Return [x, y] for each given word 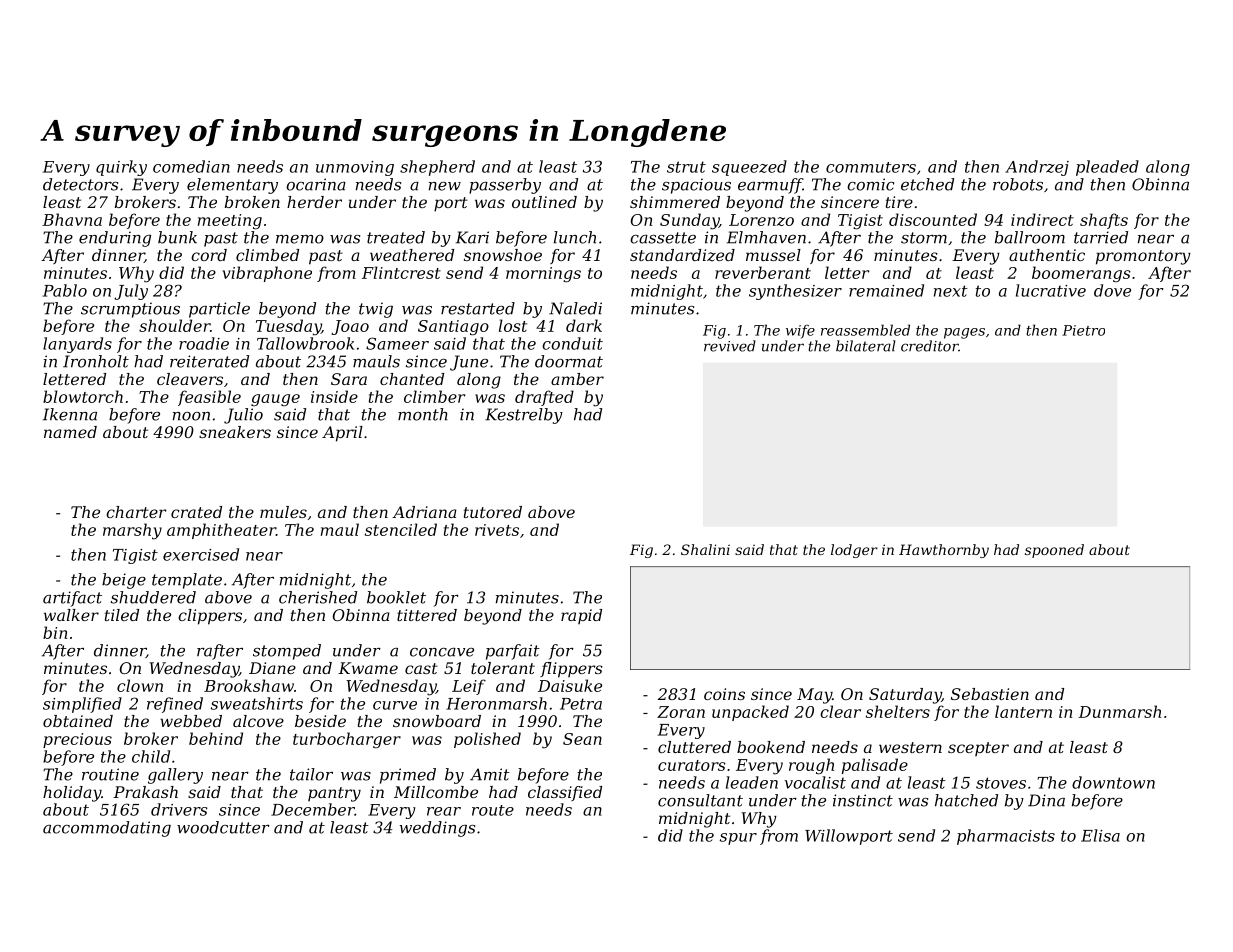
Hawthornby [944, 551]
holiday [72, 794]
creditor [929, 346]
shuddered [153, 597]
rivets [497, 530]
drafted [544, 398]
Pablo [65, 290]
